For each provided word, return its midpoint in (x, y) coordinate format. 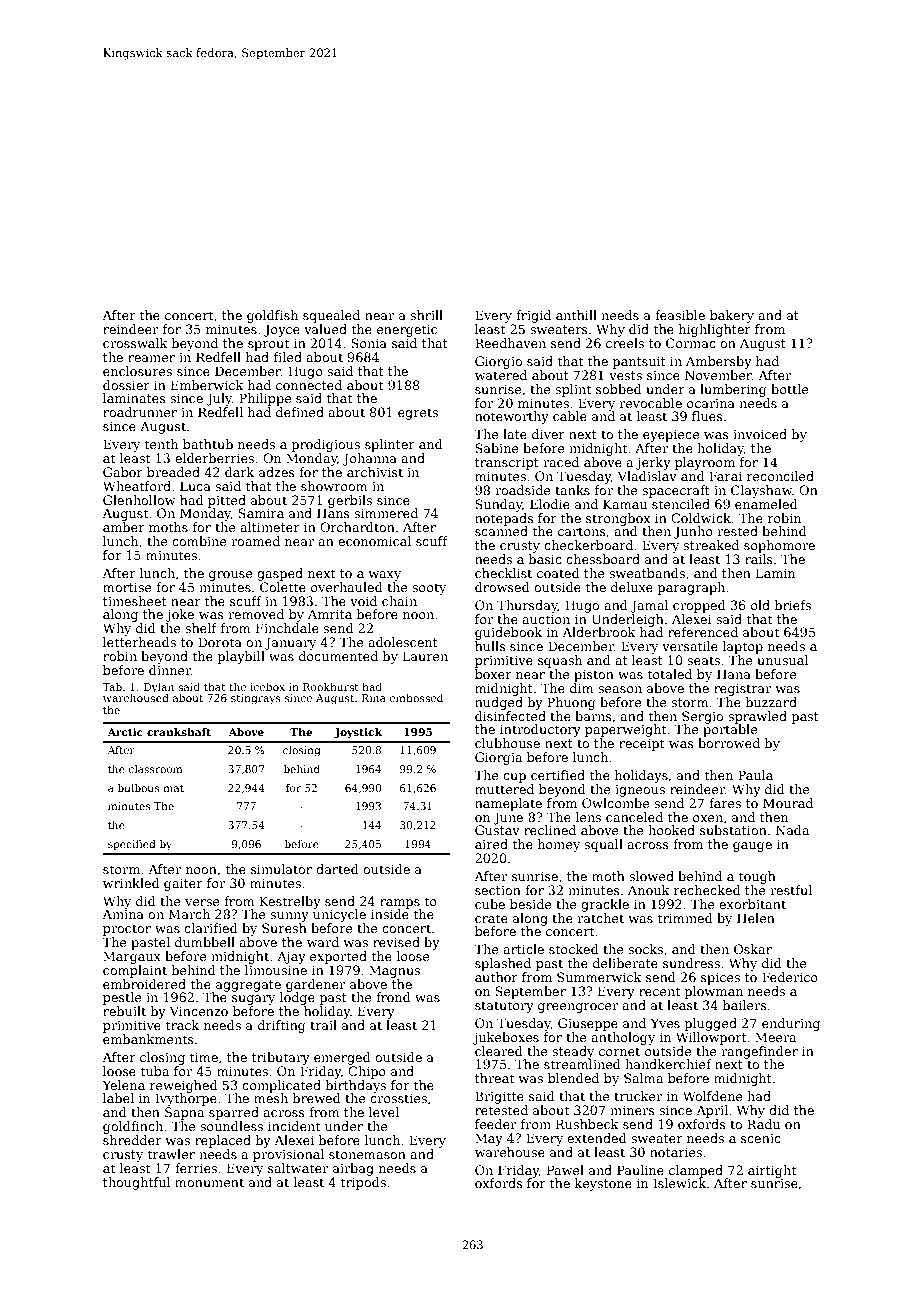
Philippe (265, 399)
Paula (755, 775)
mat (173, 788)
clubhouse (507, 743)
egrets (418, 414)
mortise (127, 587)
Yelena (124, 1085)
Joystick (358, 733)
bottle (789, 389)
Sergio (702, 717)
